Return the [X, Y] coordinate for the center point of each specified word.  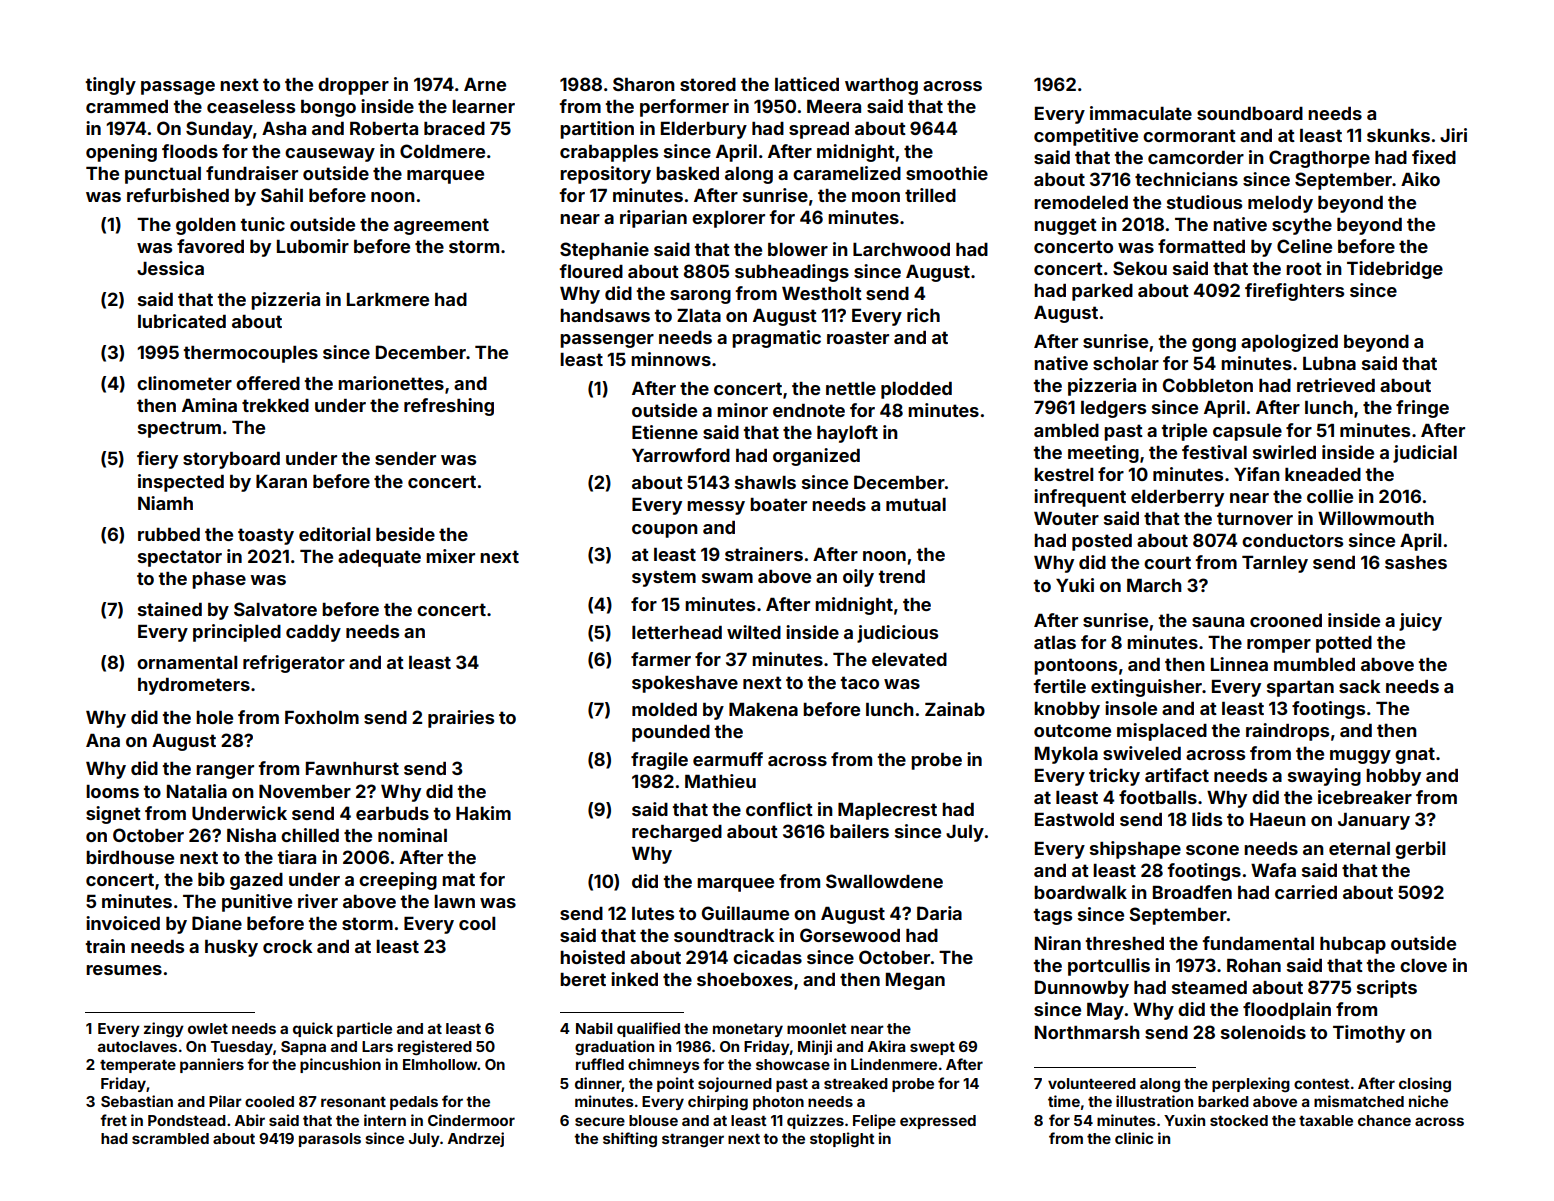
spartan [1300, 688]
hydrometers [194, 686]
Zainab [955, 709]
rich [923, 315]
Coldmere [442, 151]
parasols [330, 1140]
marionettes [391, 383]
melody [1280, 204]
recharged [677, 833]
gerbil [1420, 850]
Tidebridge [1395, 270]
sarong [700, 297]
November [305, 791]
